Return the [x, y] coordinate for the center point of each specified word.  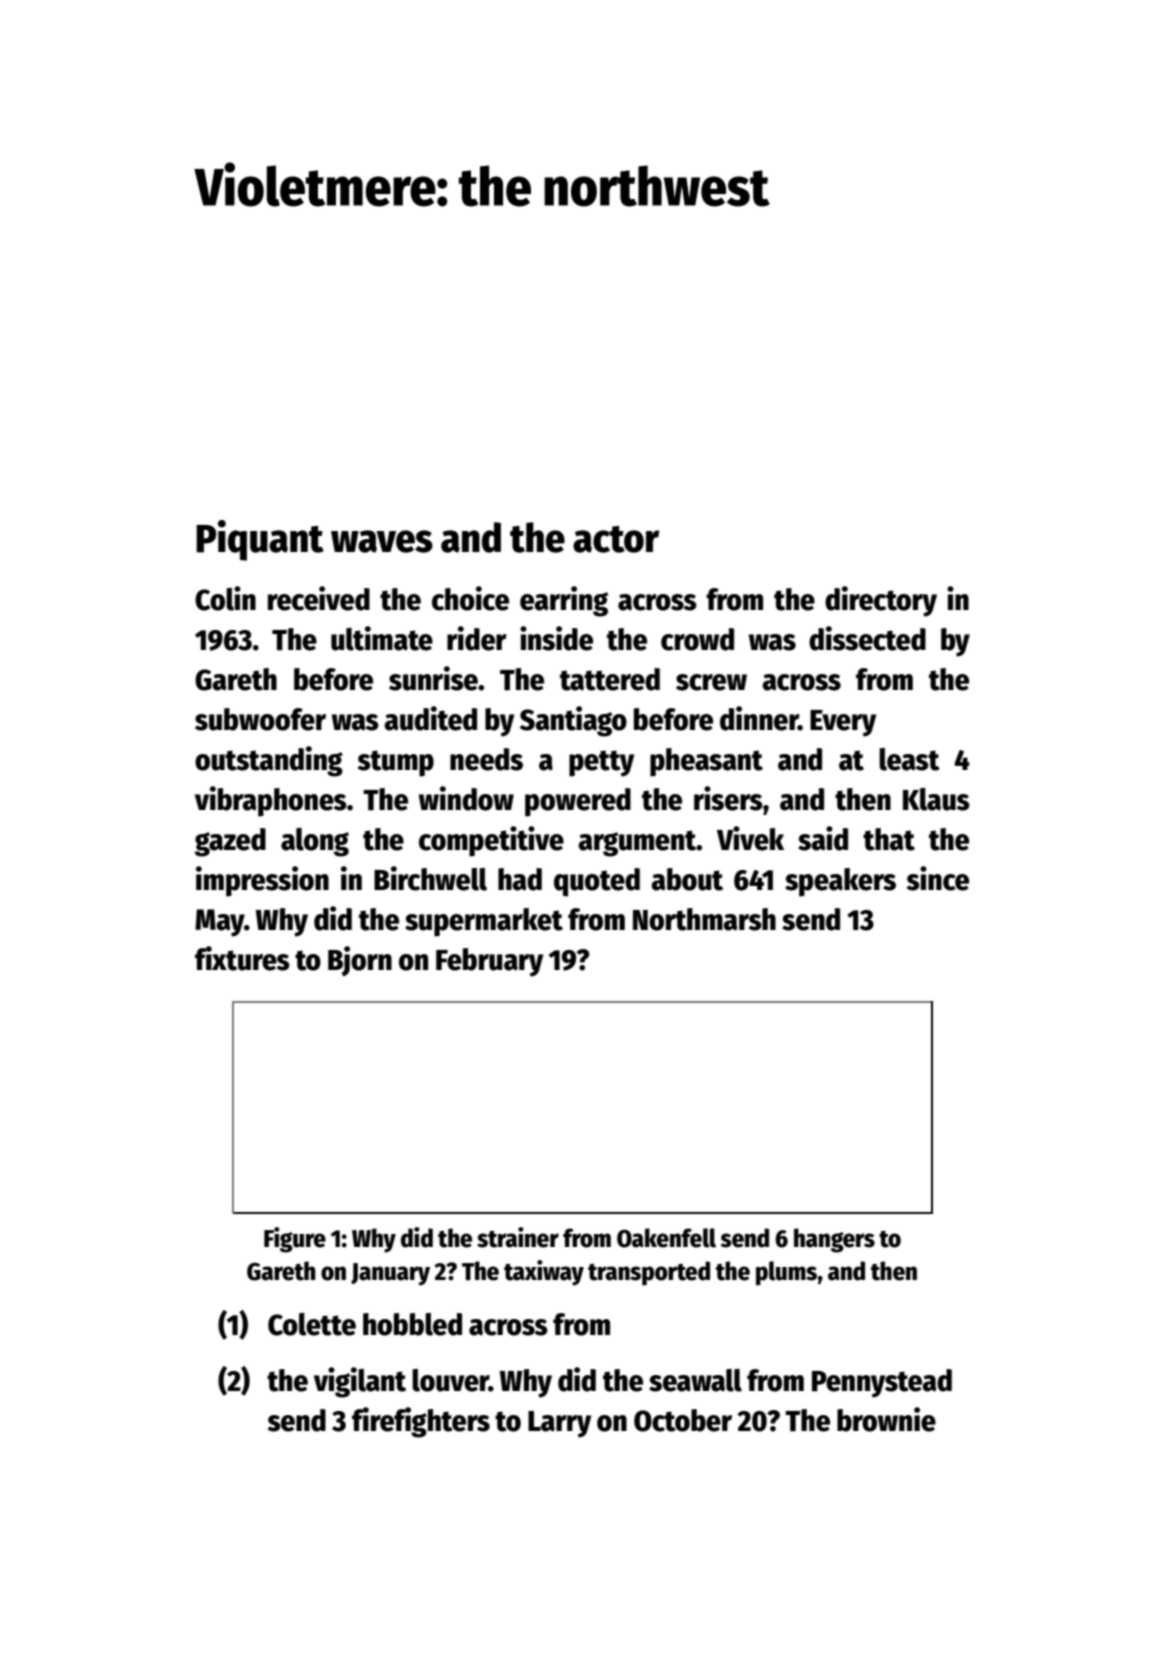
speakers [840, 882]
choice [470, 598]
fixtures [242, 958]
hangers [834, 1240]
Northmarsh [704, 919]
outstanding [269, 761]
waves [382, 541]
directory [881, 601]
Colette [312, 1324]
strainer [518, 1237]
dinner [759, 718]
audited [430, 718]
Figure [295, 1240]
